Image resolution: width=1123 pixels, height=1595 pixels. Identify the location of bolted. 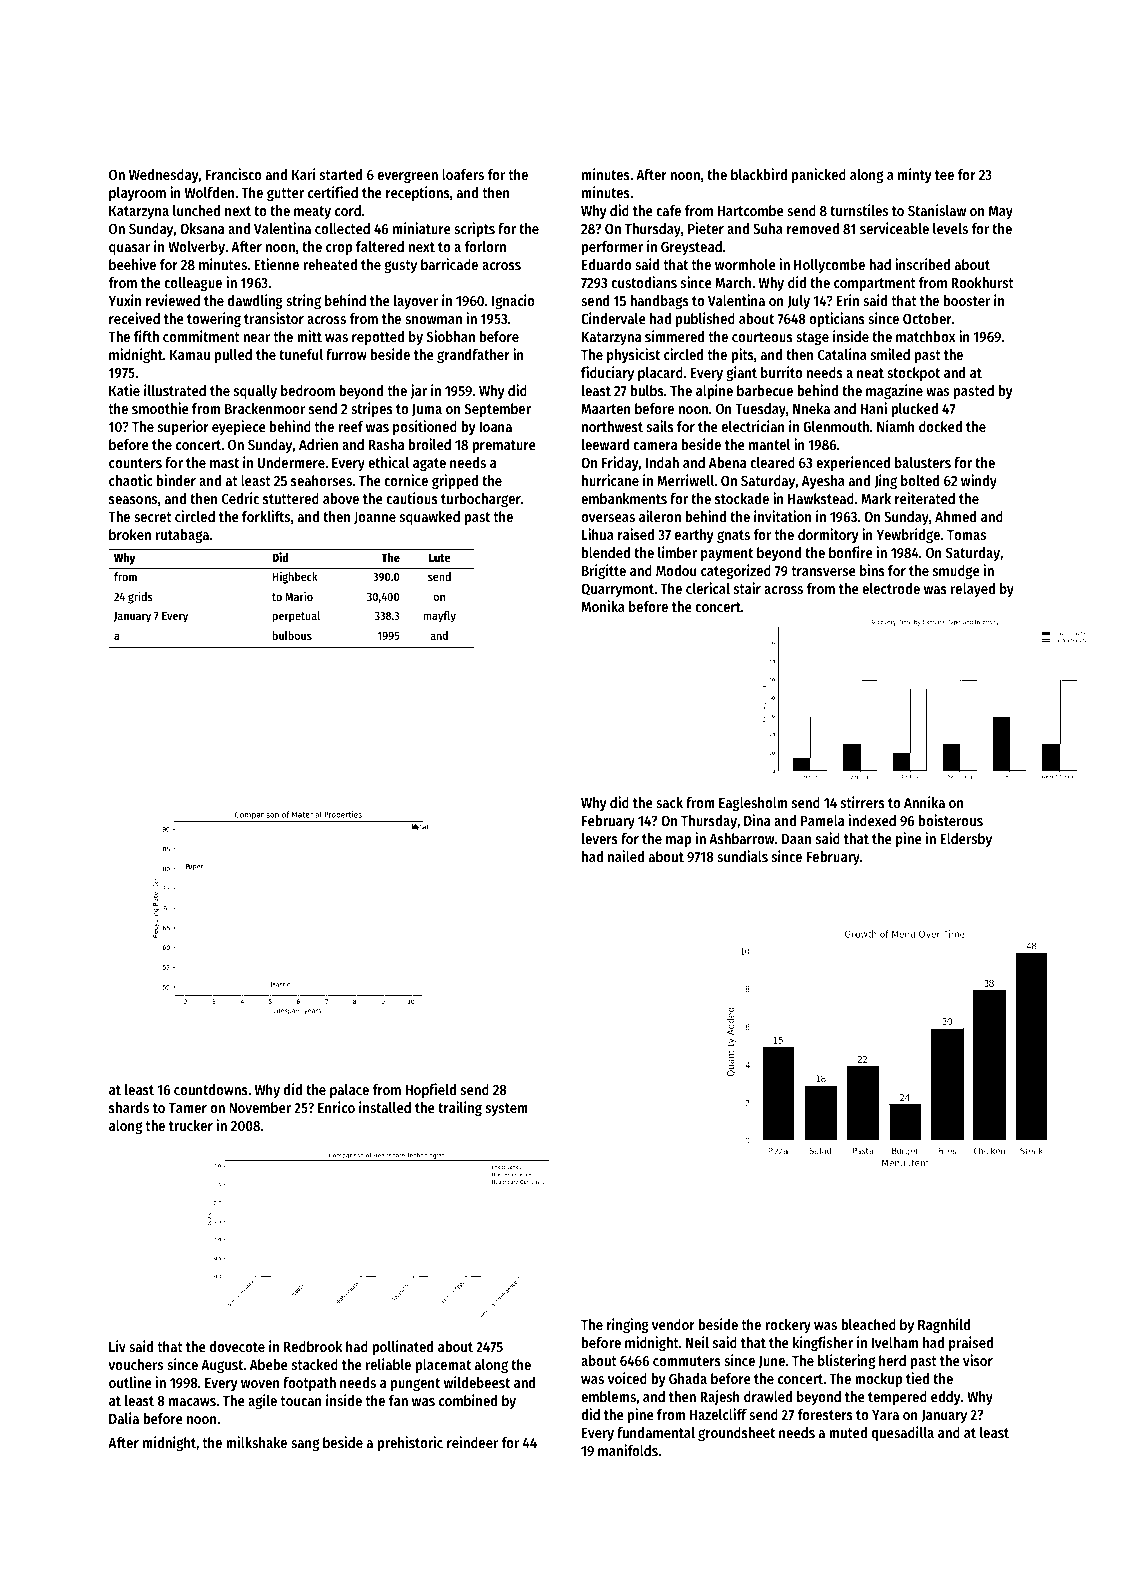
(920, 480).
